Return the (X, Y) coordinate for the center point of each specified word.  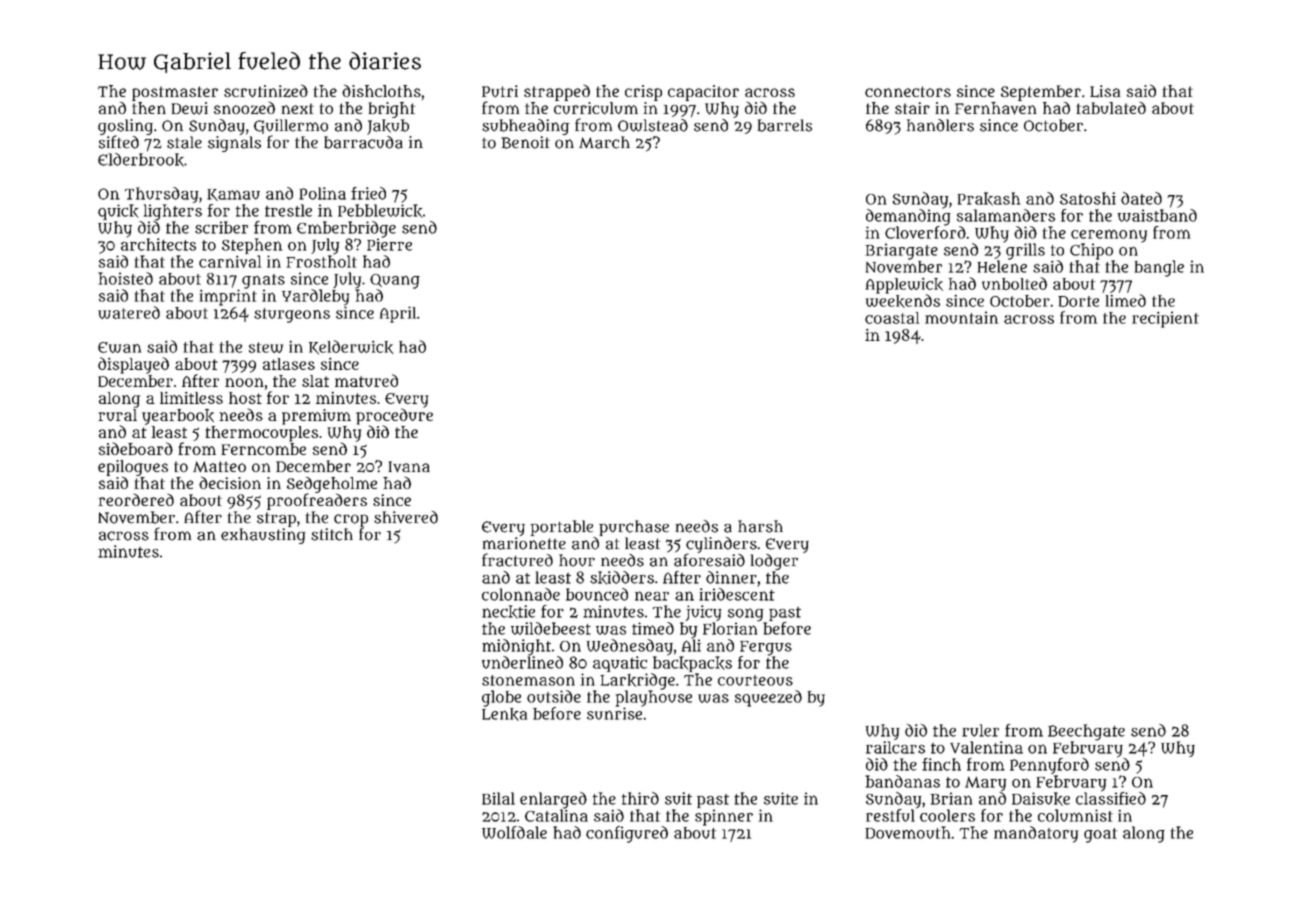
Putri (500, 91)
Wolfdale (514, 832)
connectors (908, 91)
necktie (508, 612)
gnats (263, 281)
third (640, 798)
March (604, 142)
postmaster (175, 93)
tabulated (1111, 107)
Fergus (766, 648)
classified (1111, 798)
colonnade (521, 594)
